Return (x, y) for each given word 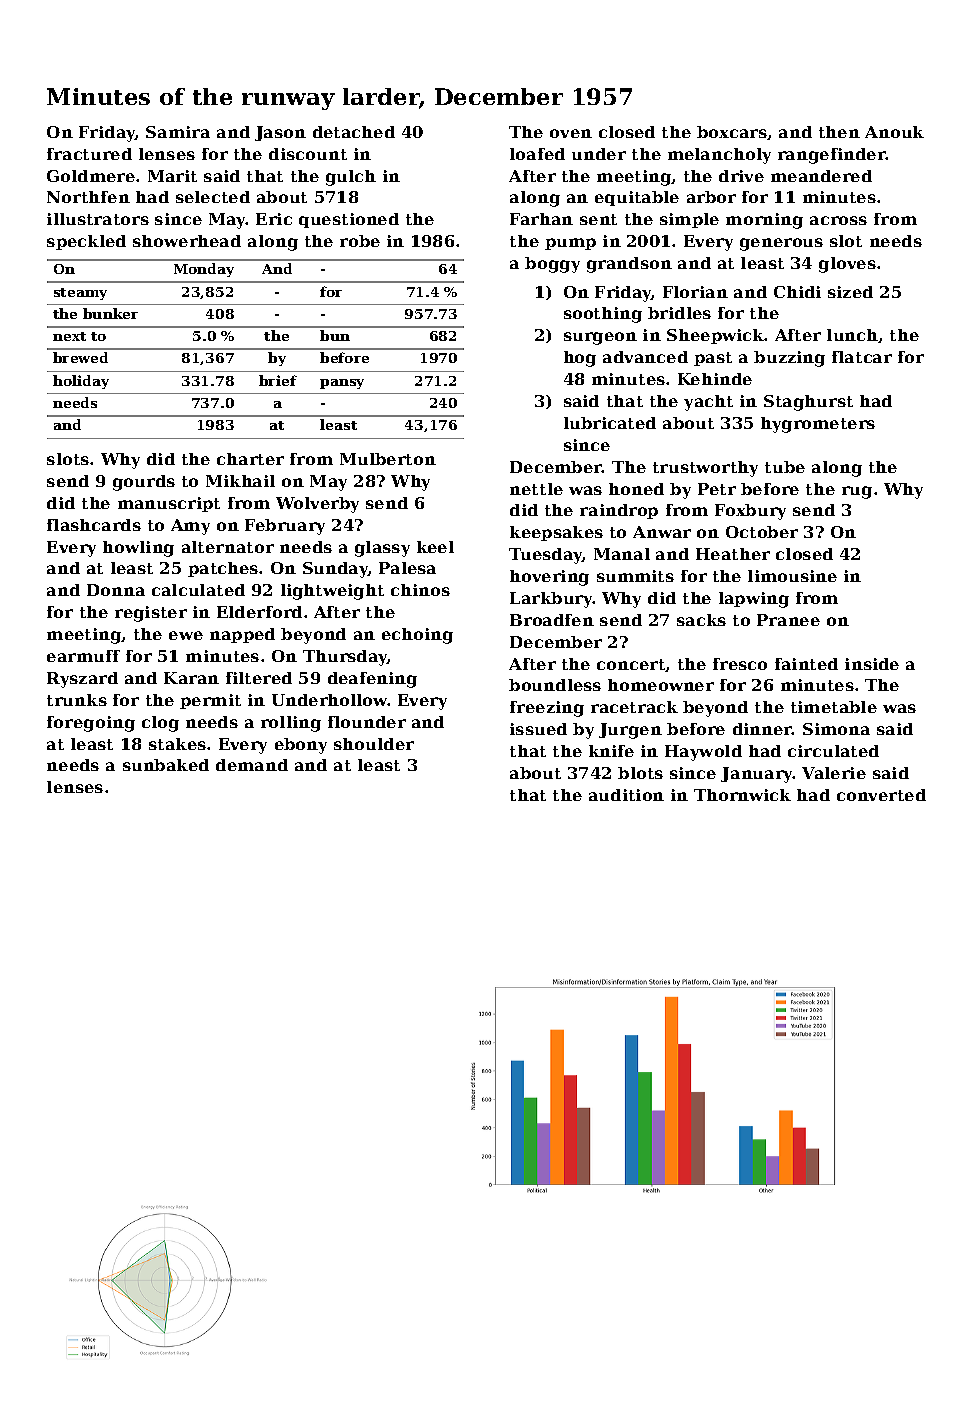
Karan (191, 678)
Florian (695, 292)
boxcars (732, 132)
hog (580, 359)
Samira (178, 132)
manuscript (169, 504)
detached (354, 132)
